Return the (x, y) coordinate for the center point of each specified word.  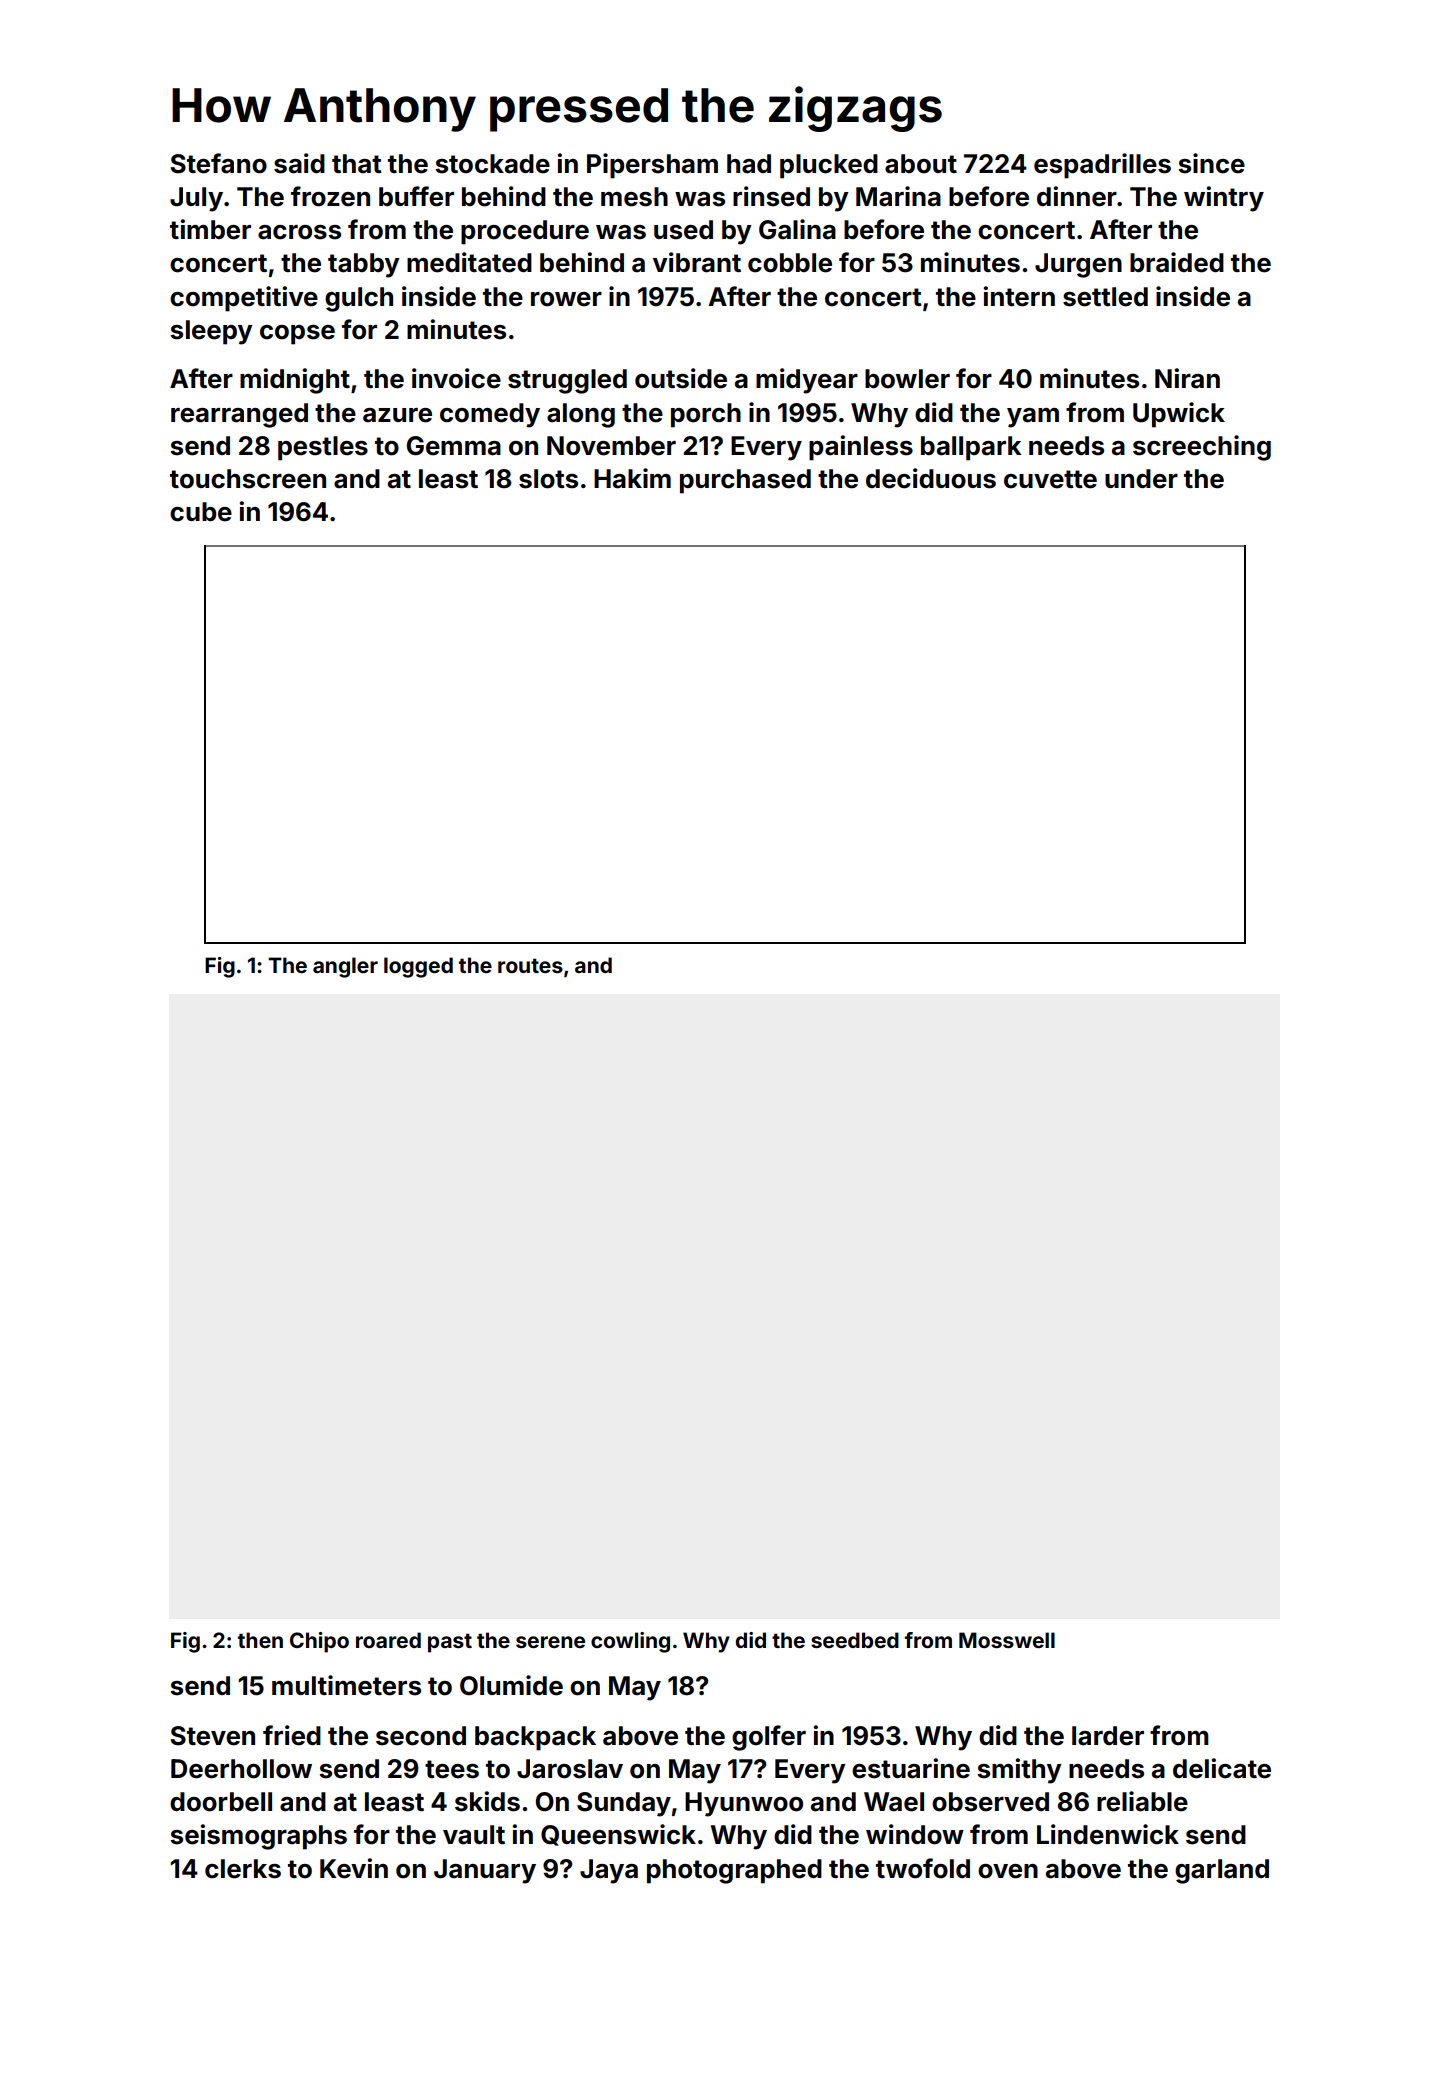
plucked (829, 166)
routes (530, 965)
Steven (213, 1736)
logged (418, 967)
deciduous (931, 478)
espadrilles (1102, 166)
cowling (630, 1642)
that (357, 164)
